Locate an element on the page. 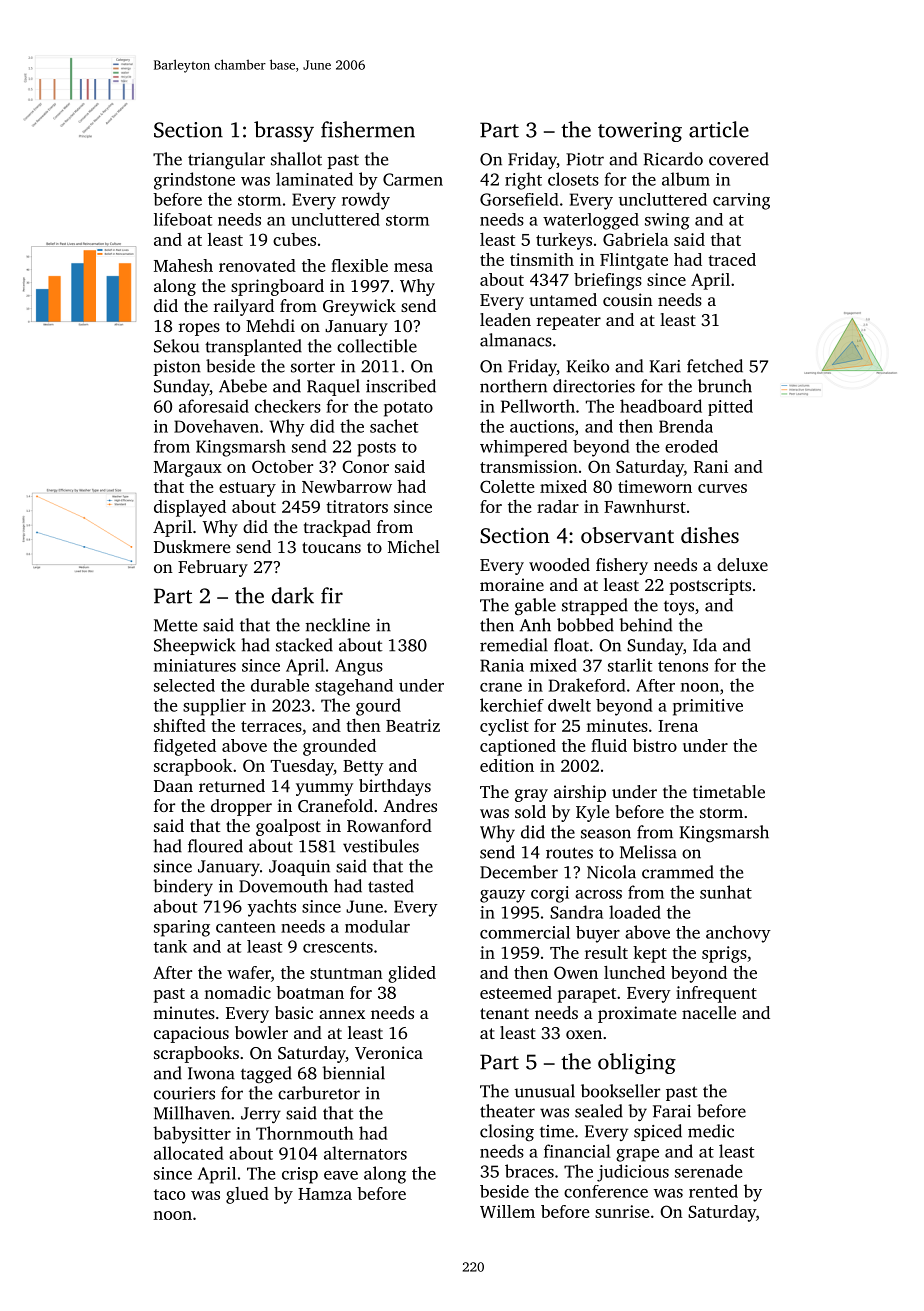  grindstone is located at coordinates (194, 181).
